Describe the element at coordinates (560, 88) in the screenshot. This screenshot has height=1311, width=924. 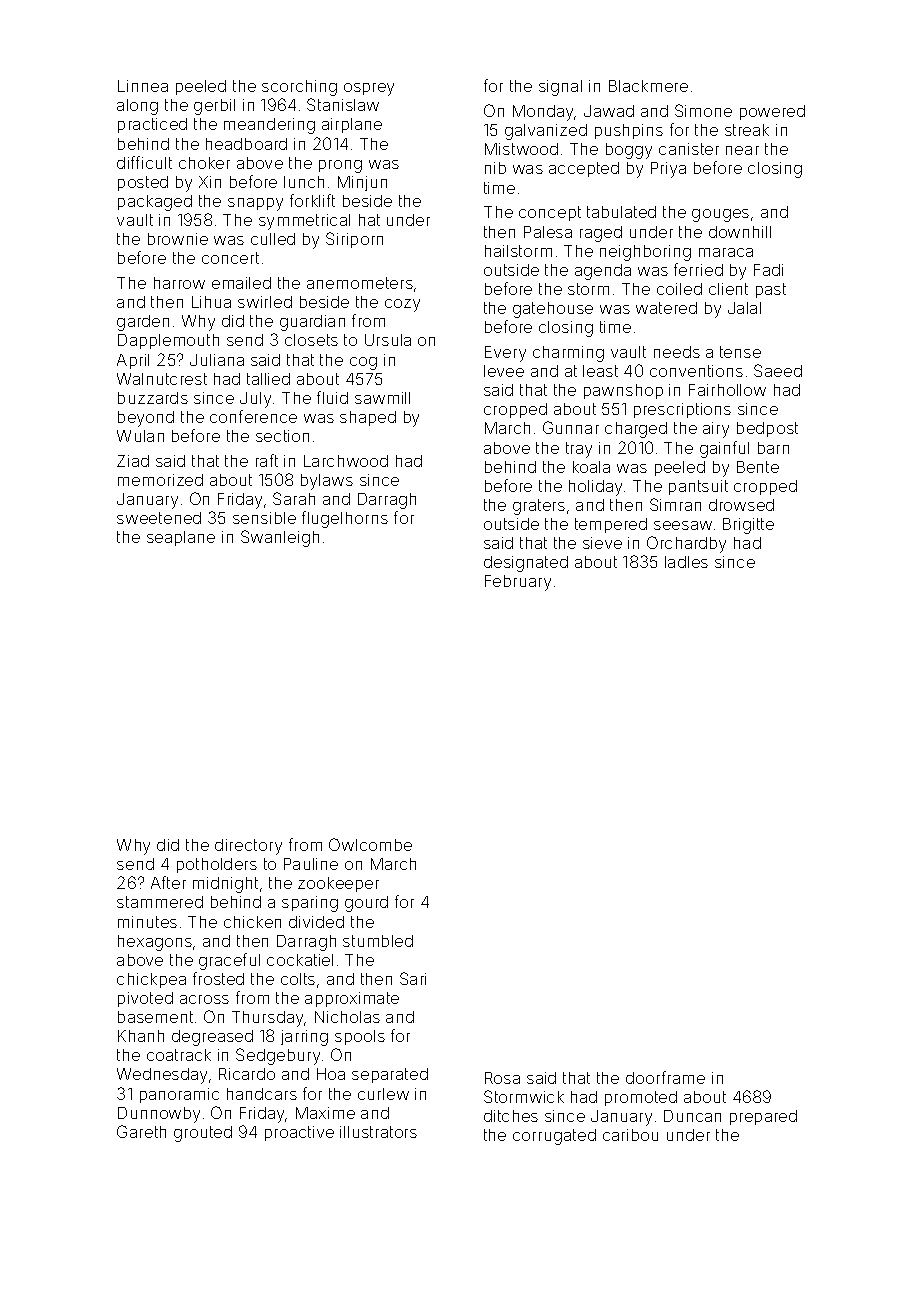
I see `signal` at that location.
